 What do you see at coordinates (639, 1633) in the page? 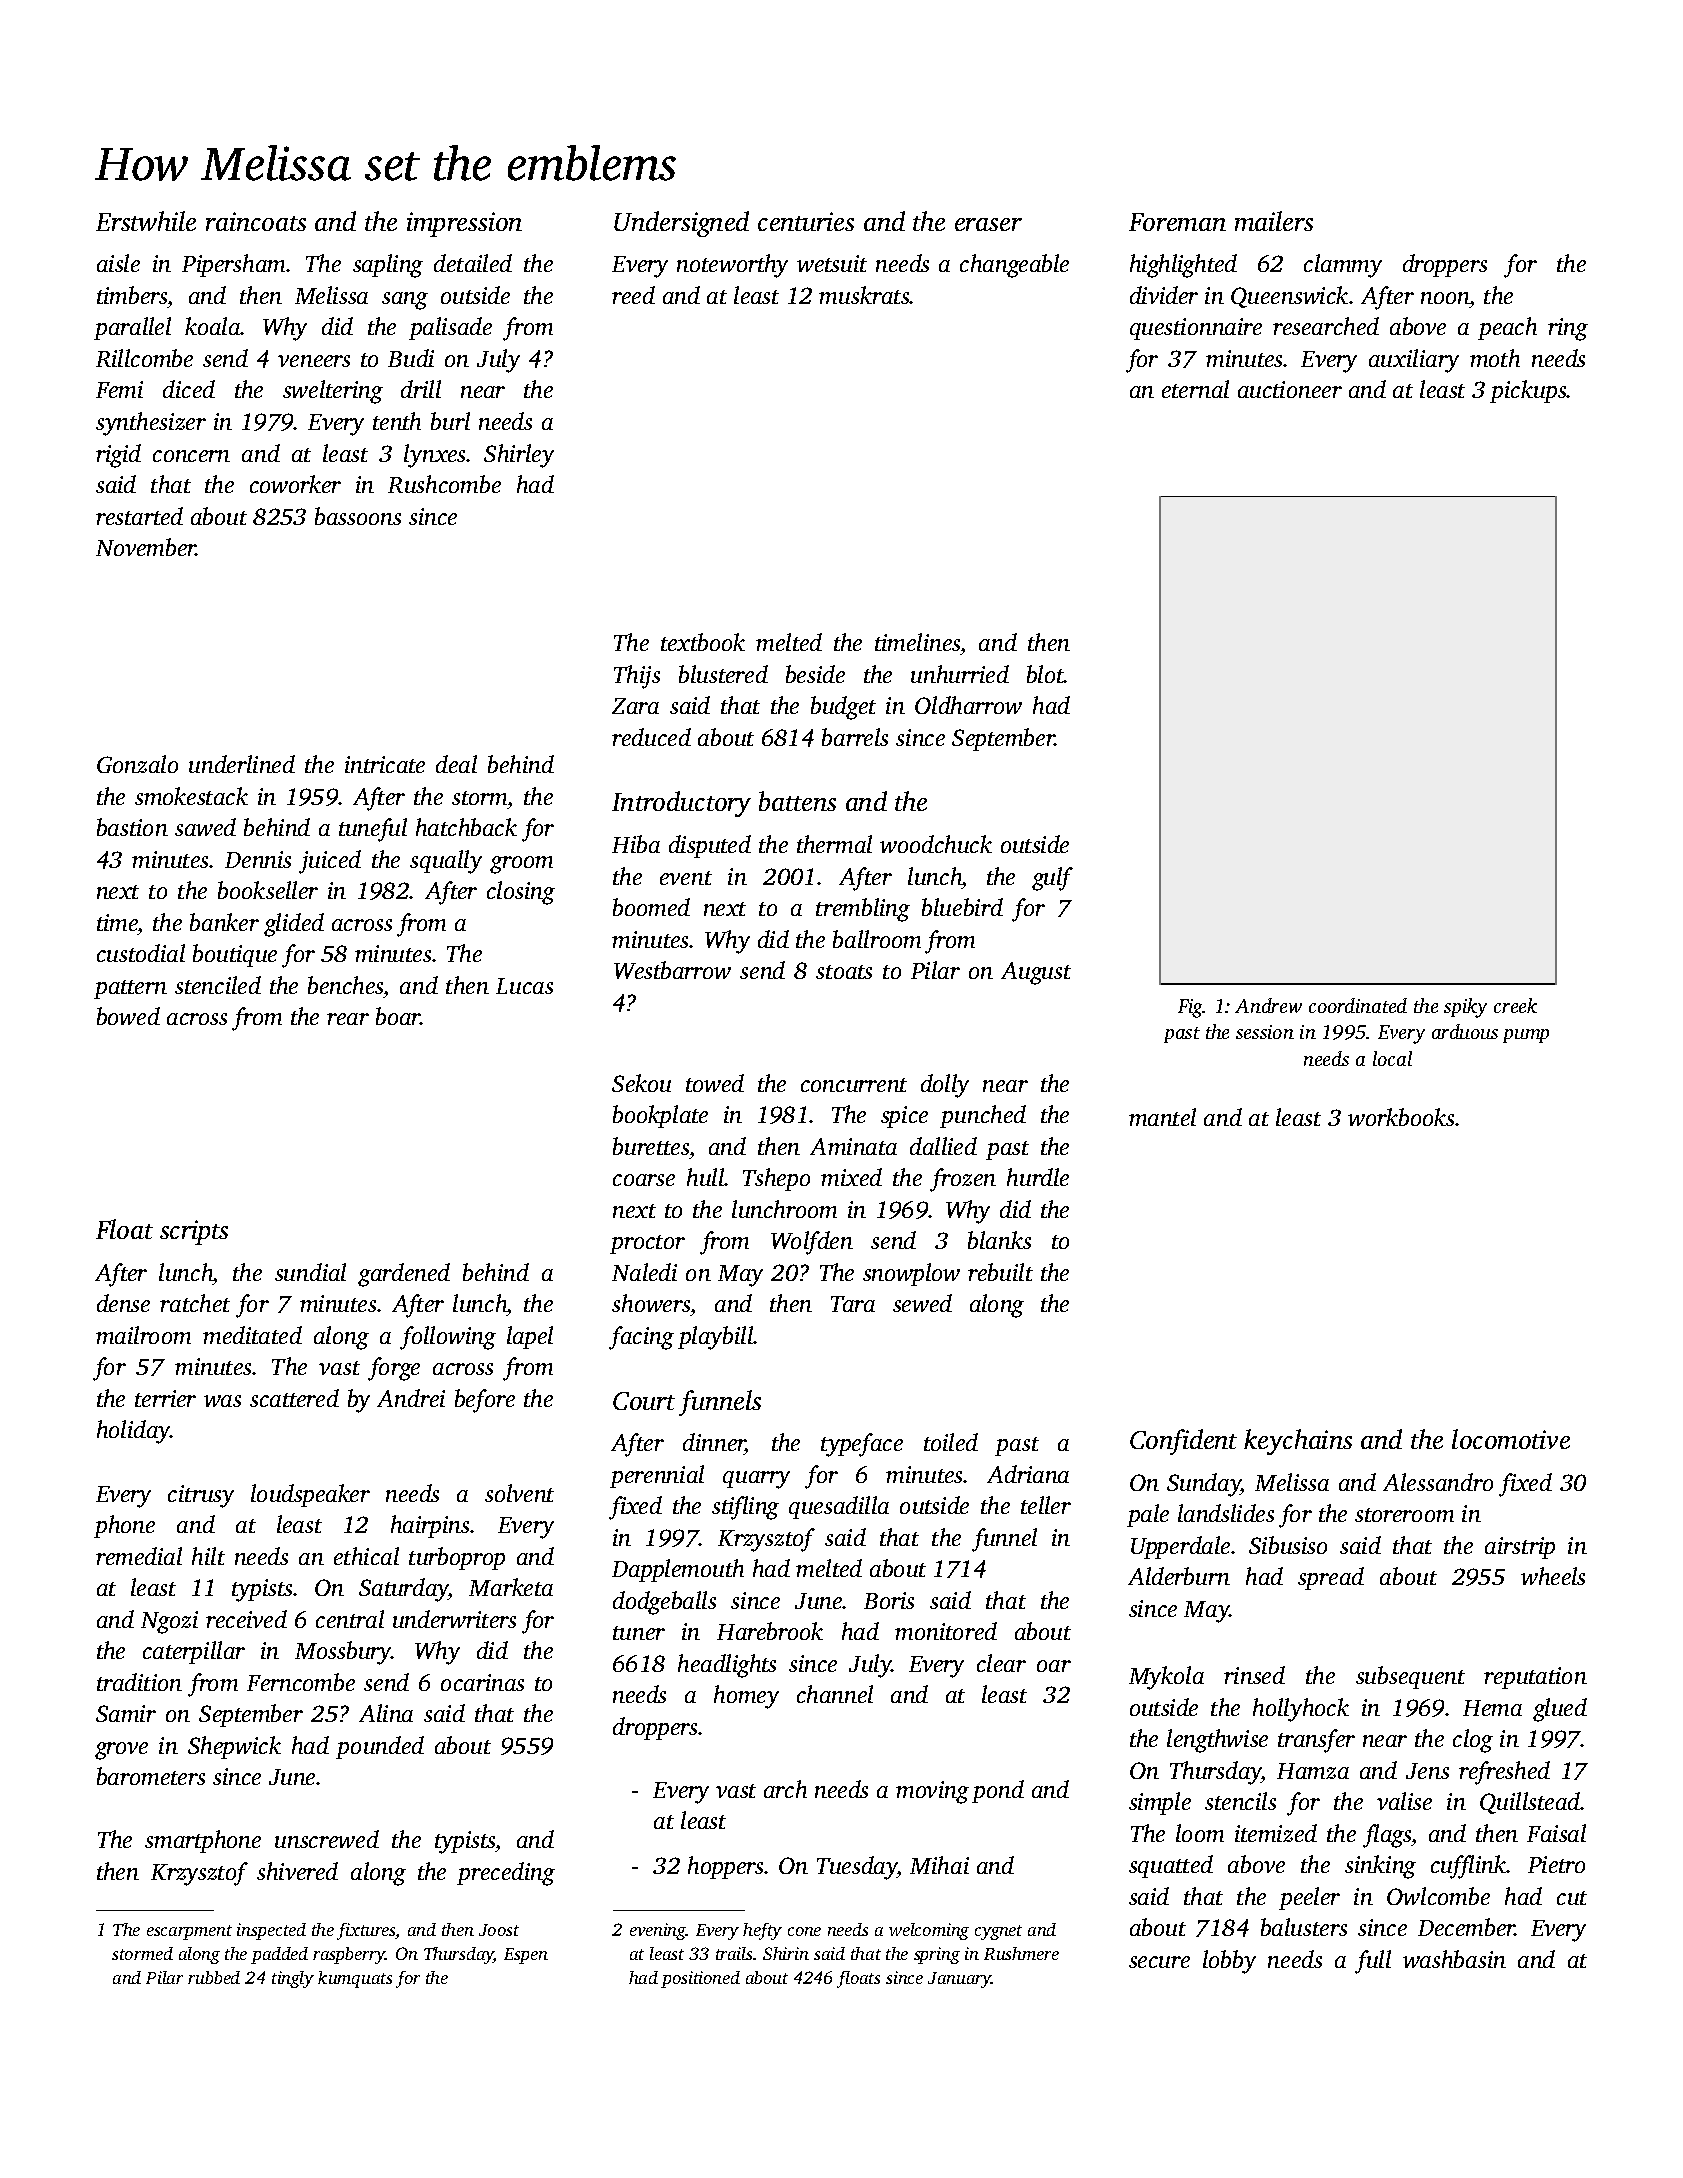
I see `tuner` at bounding box center [639, 1633].
